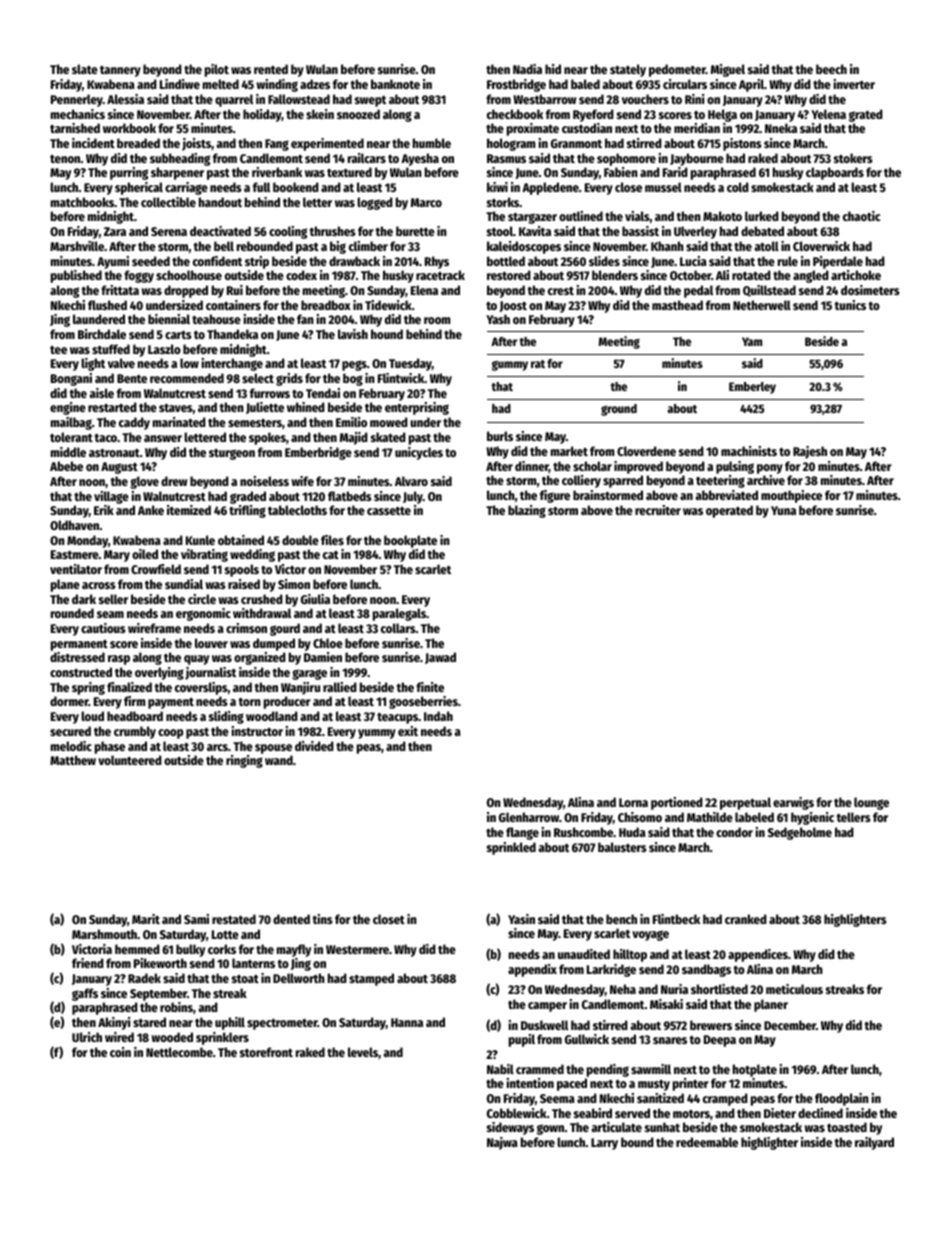 This page has width=952, height=1233. What do you see at coordinates (420, 159) in the page?
I see `Ayesha` at bounding box center [420, 159].
